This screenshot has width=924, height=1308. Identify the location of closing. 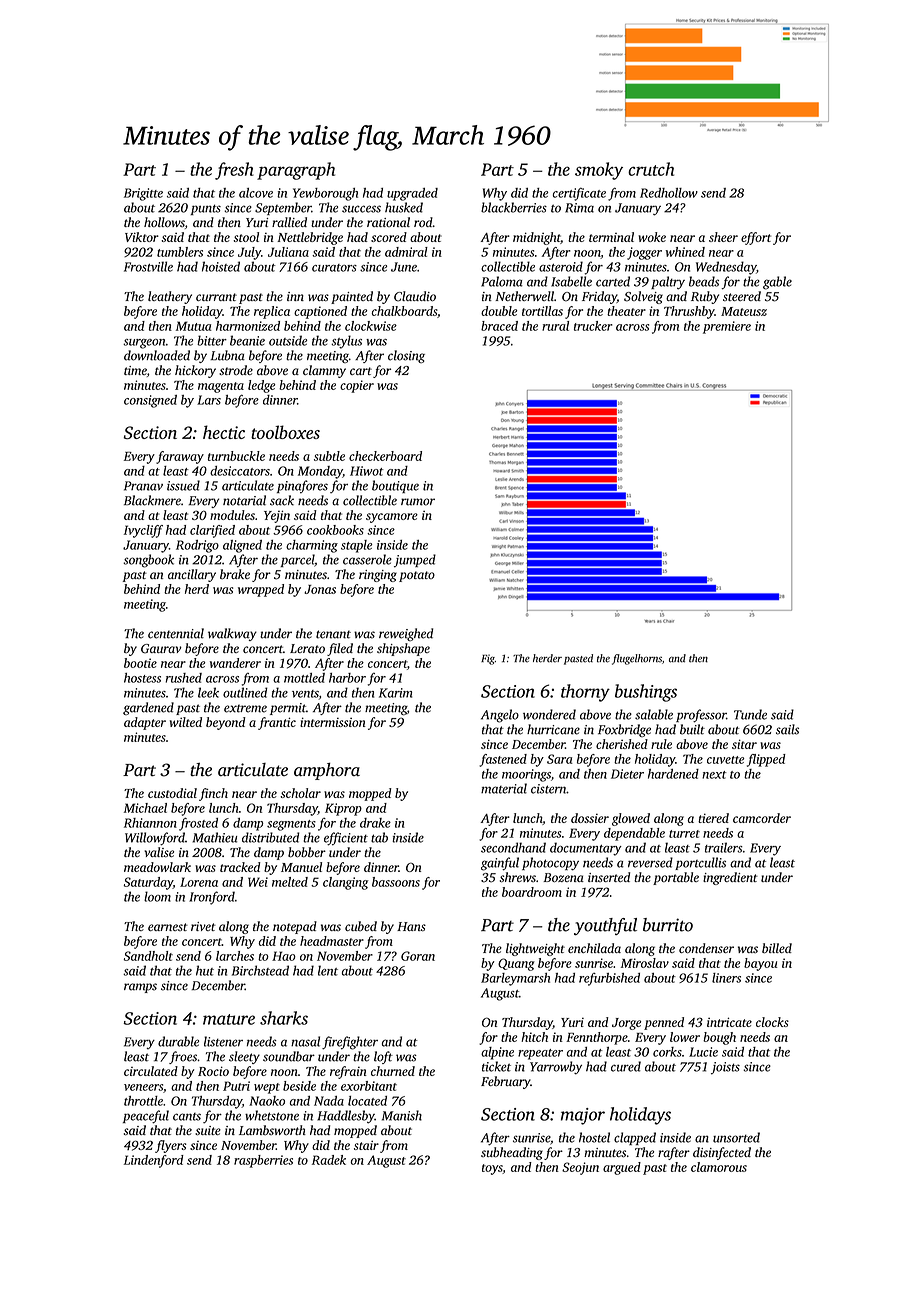
(406, 356).
